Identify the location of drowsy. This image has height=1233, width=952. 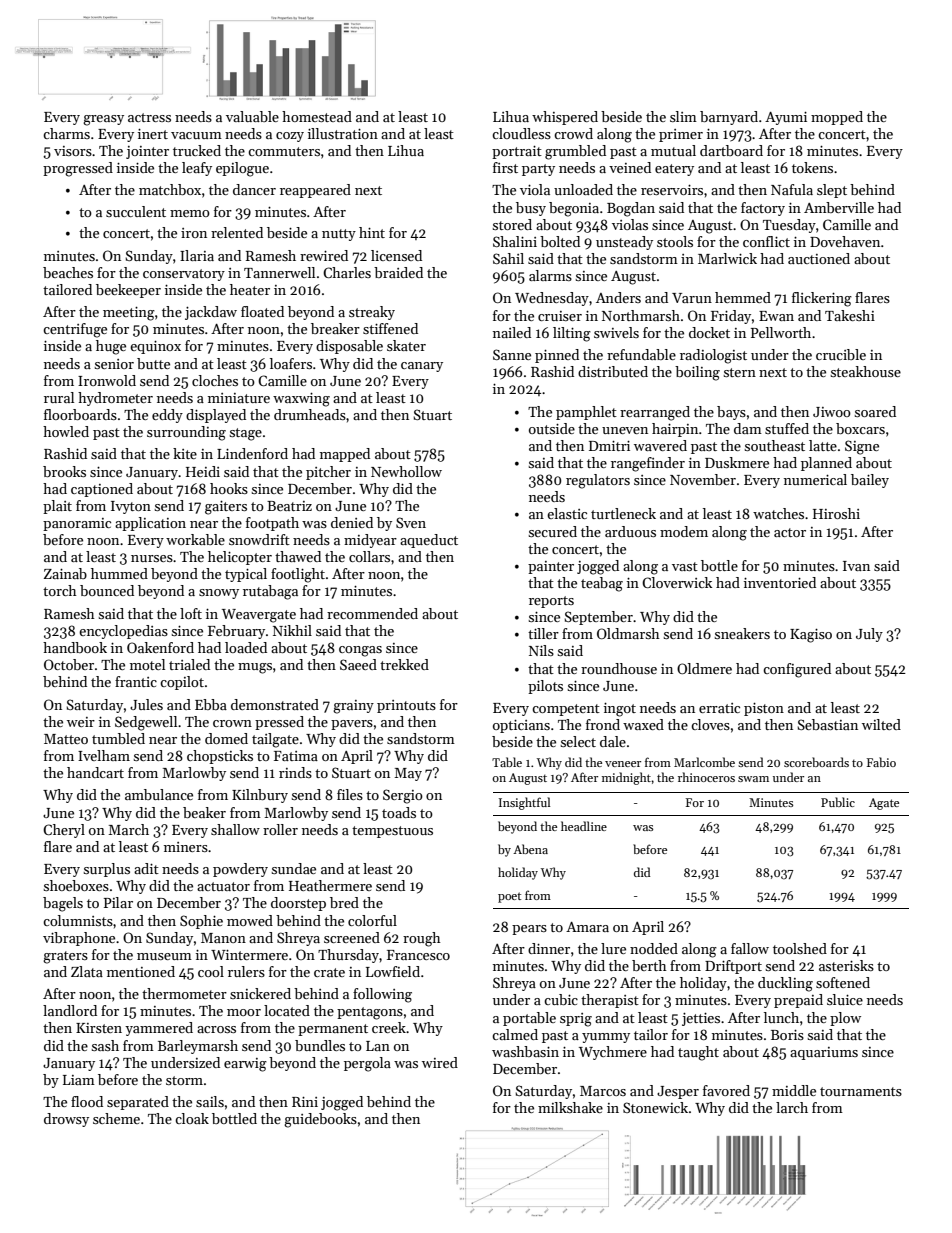
(66, 1120).
